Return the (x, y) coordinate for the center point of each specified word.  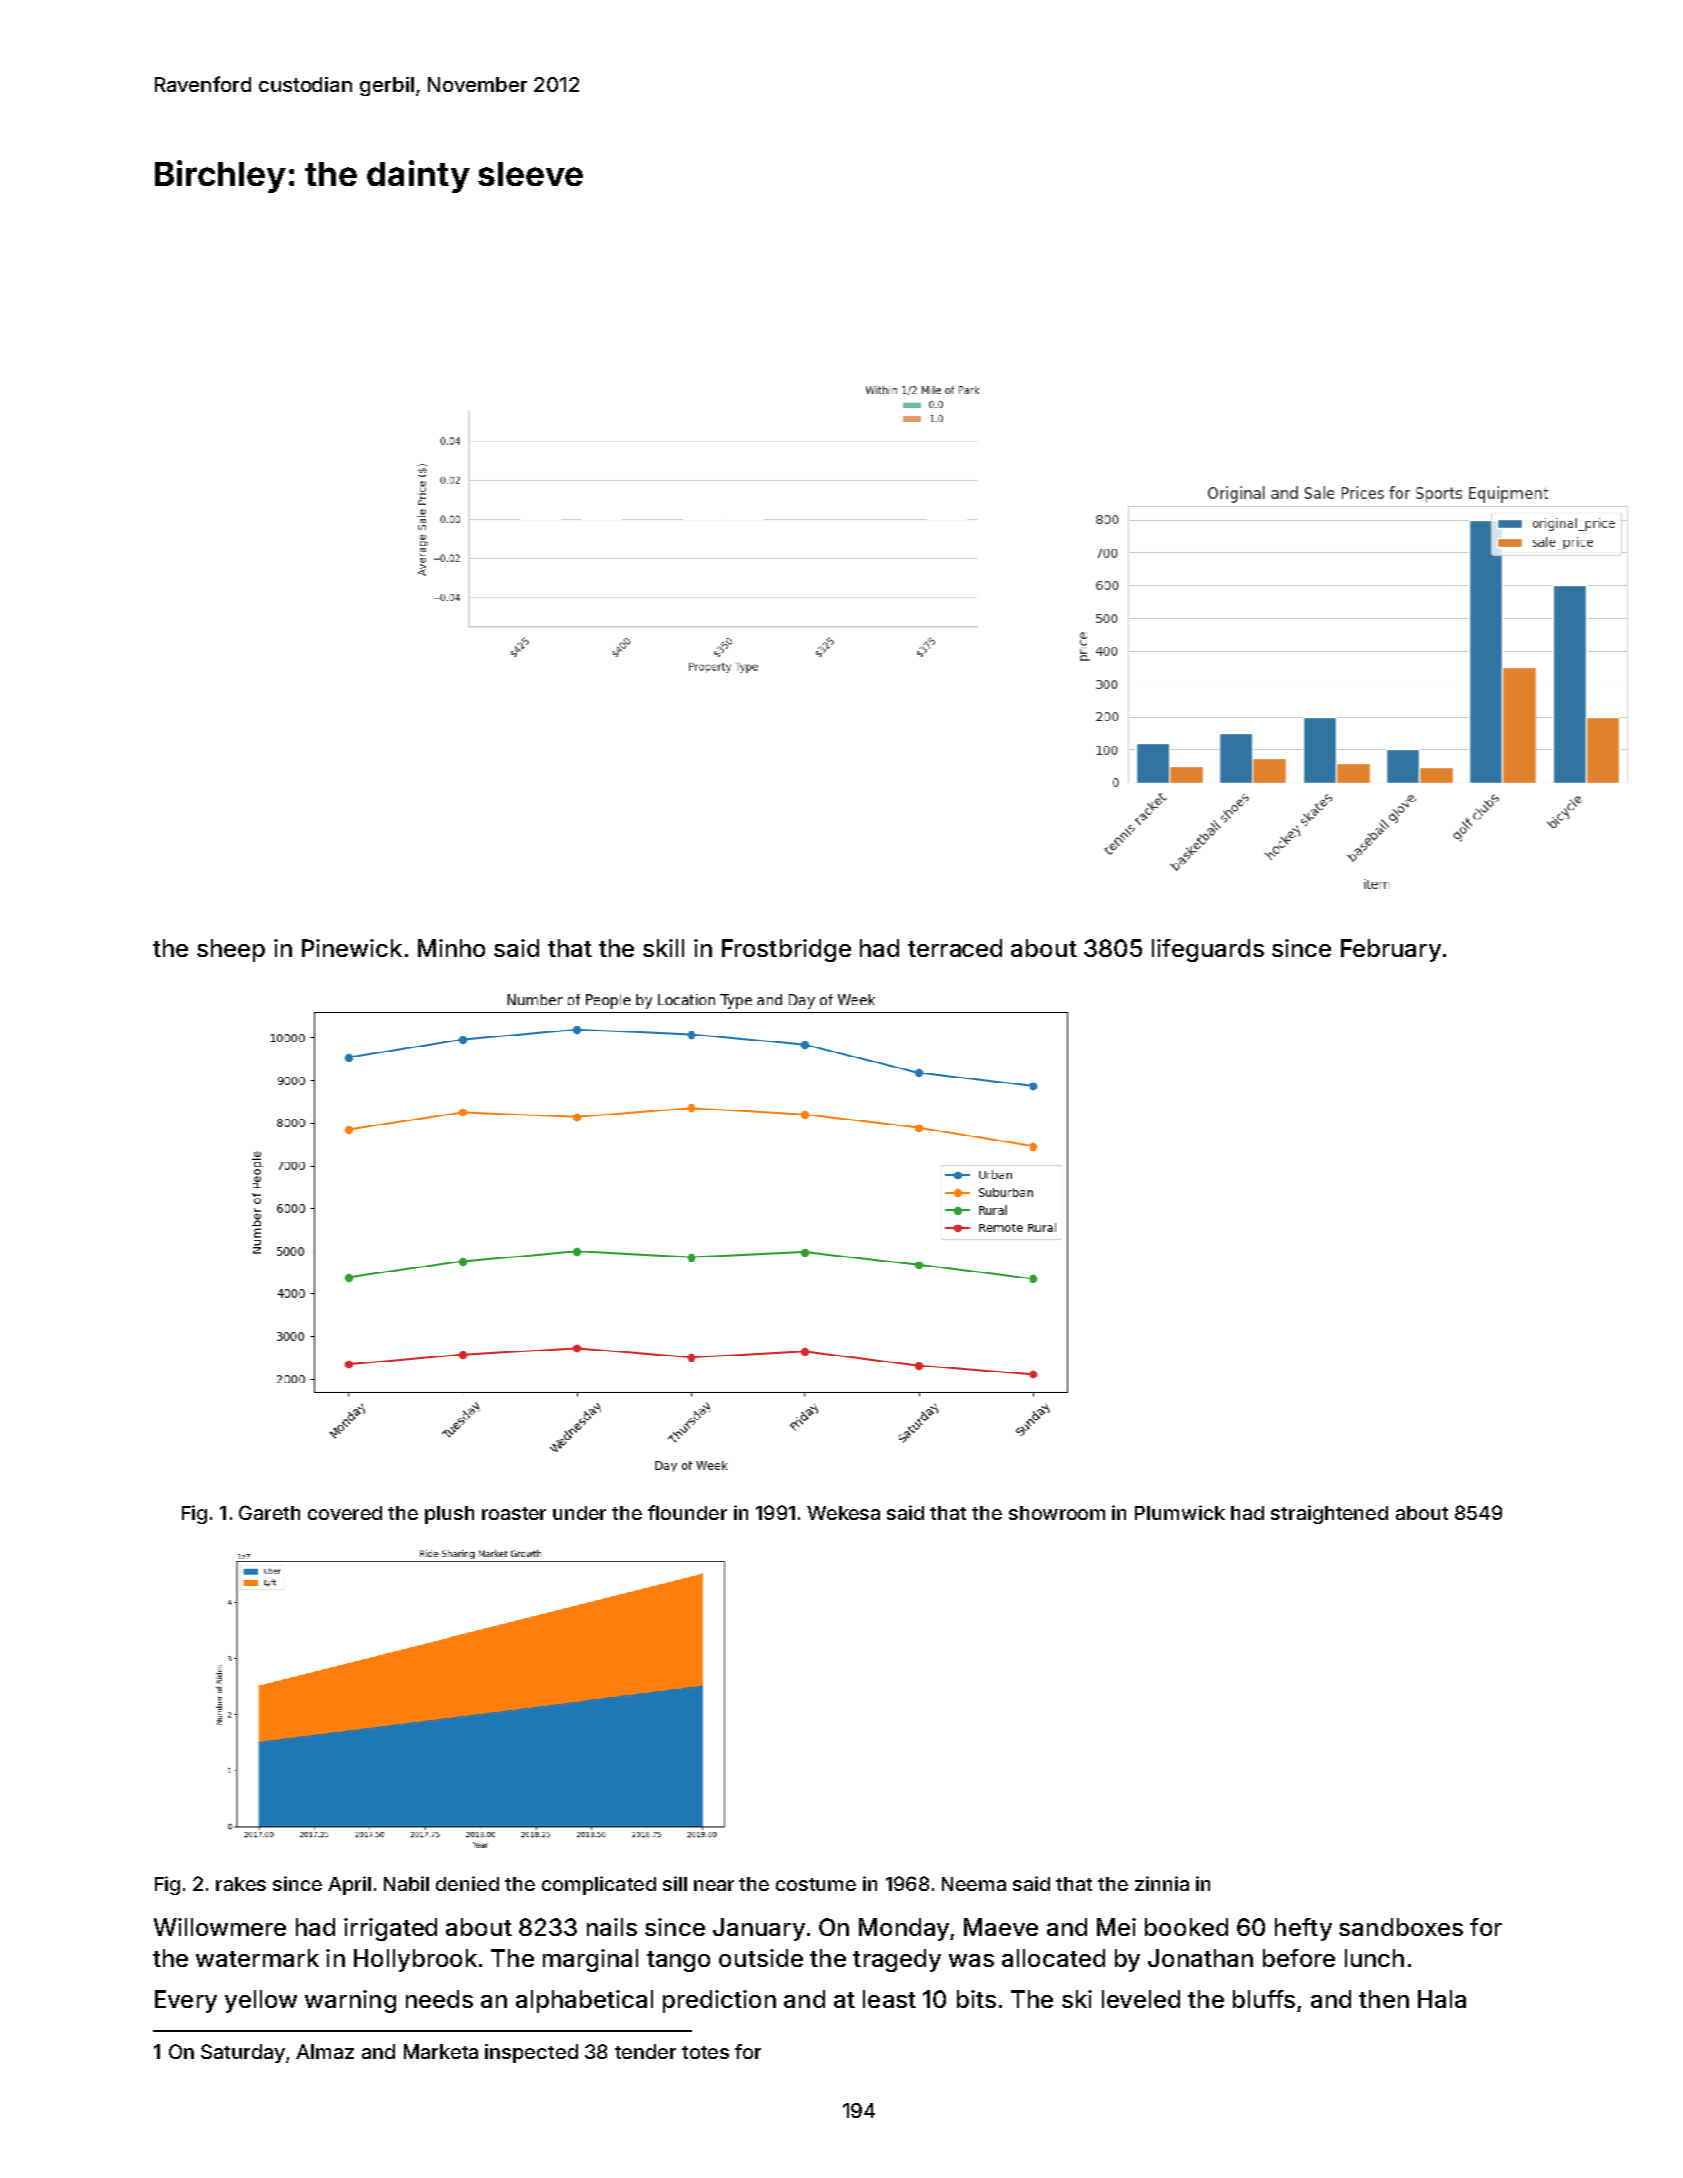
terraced (955, 948)
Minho (451, 948)
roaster (514, 1513)
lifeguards (1208, 950)
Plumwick (1180, 1512)
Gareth (269, 1512)
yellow (261, 2001)
